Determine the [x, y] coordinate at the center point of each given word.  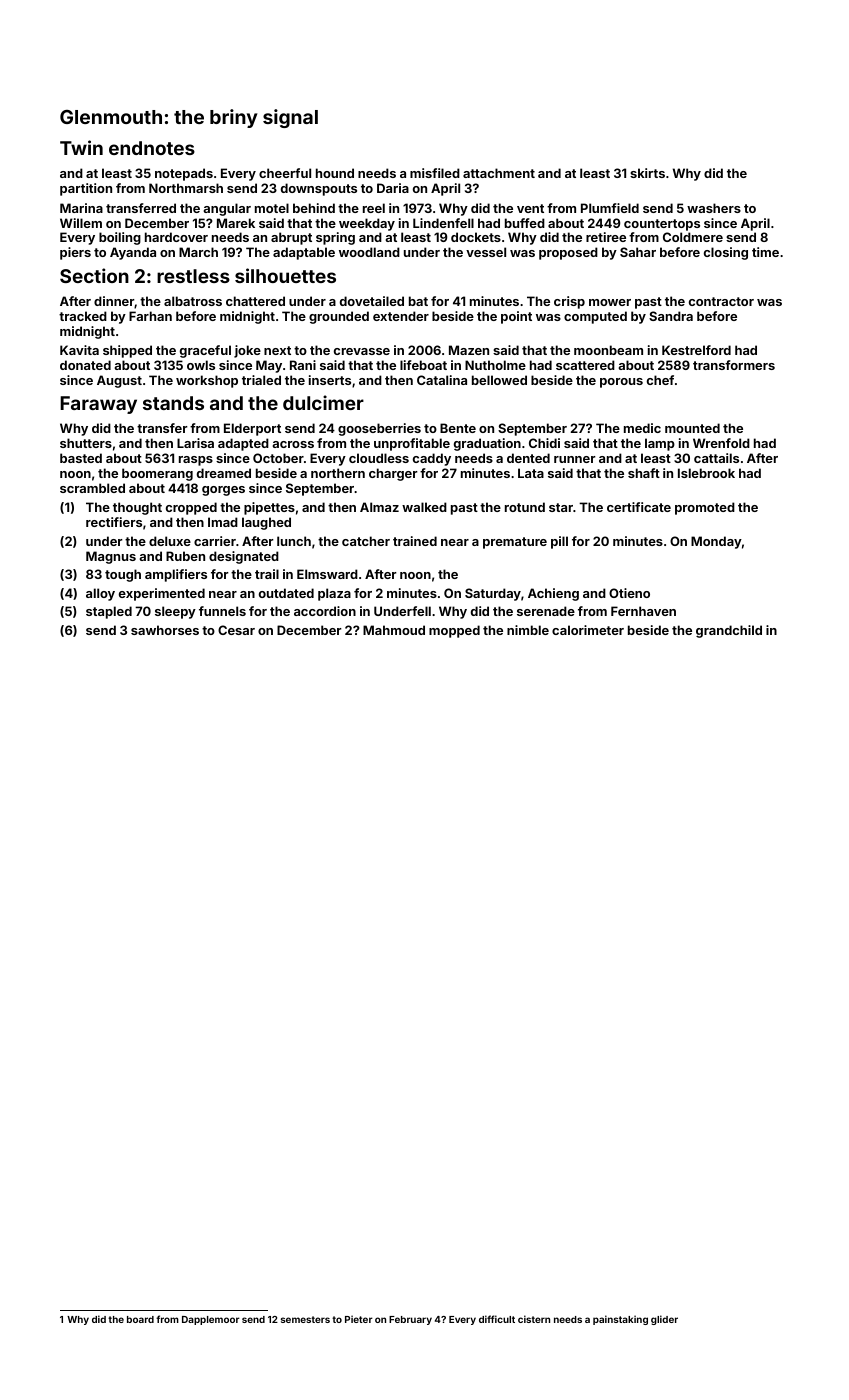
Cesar [236, 630]
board [140, 1319]
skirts [647, 173]
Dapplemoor [211, 1320]
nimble [528, 630]
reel [374, 208]
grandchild [729, 631]
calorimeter [588, 630]
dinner [114, 301]
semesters [305, 1319]
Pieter [359, 1319]
